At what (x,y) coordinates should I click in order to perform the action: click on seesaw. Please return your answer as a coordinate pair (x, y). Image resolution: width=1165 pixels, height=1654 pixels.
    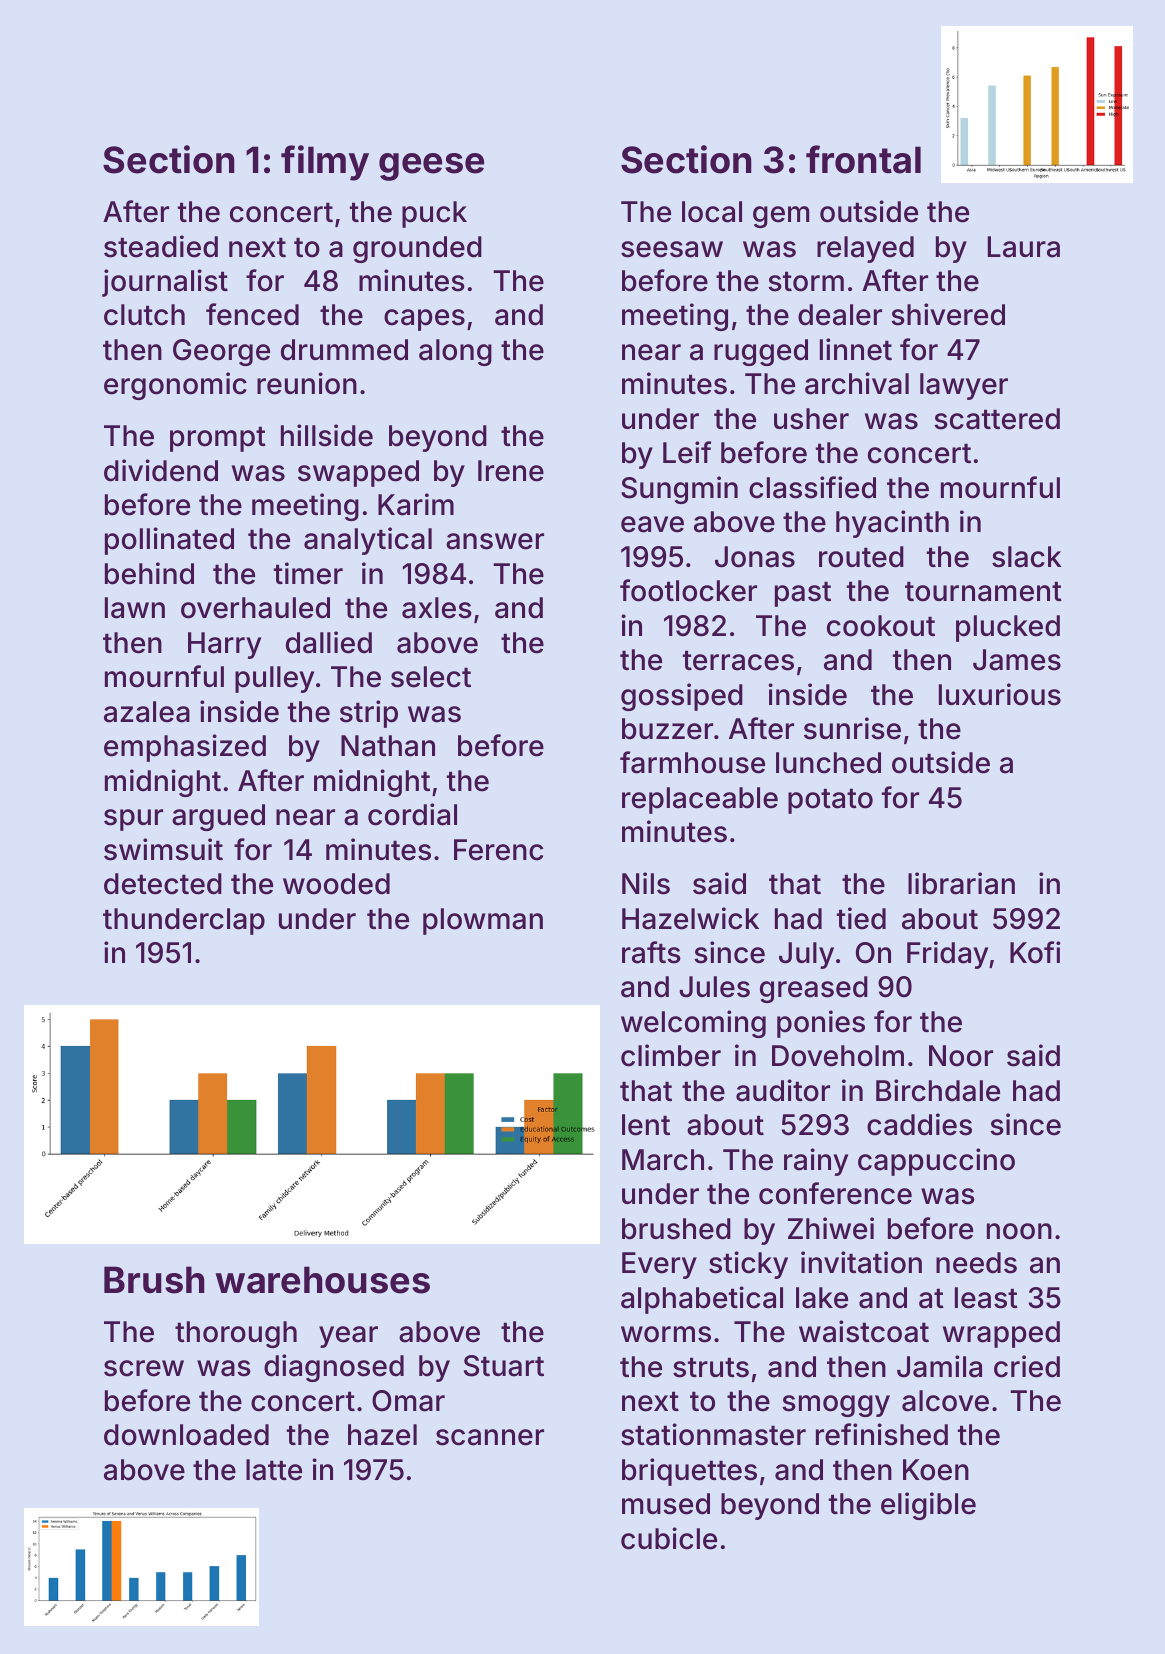
    Looking at the image, I should click on (672, 249).
